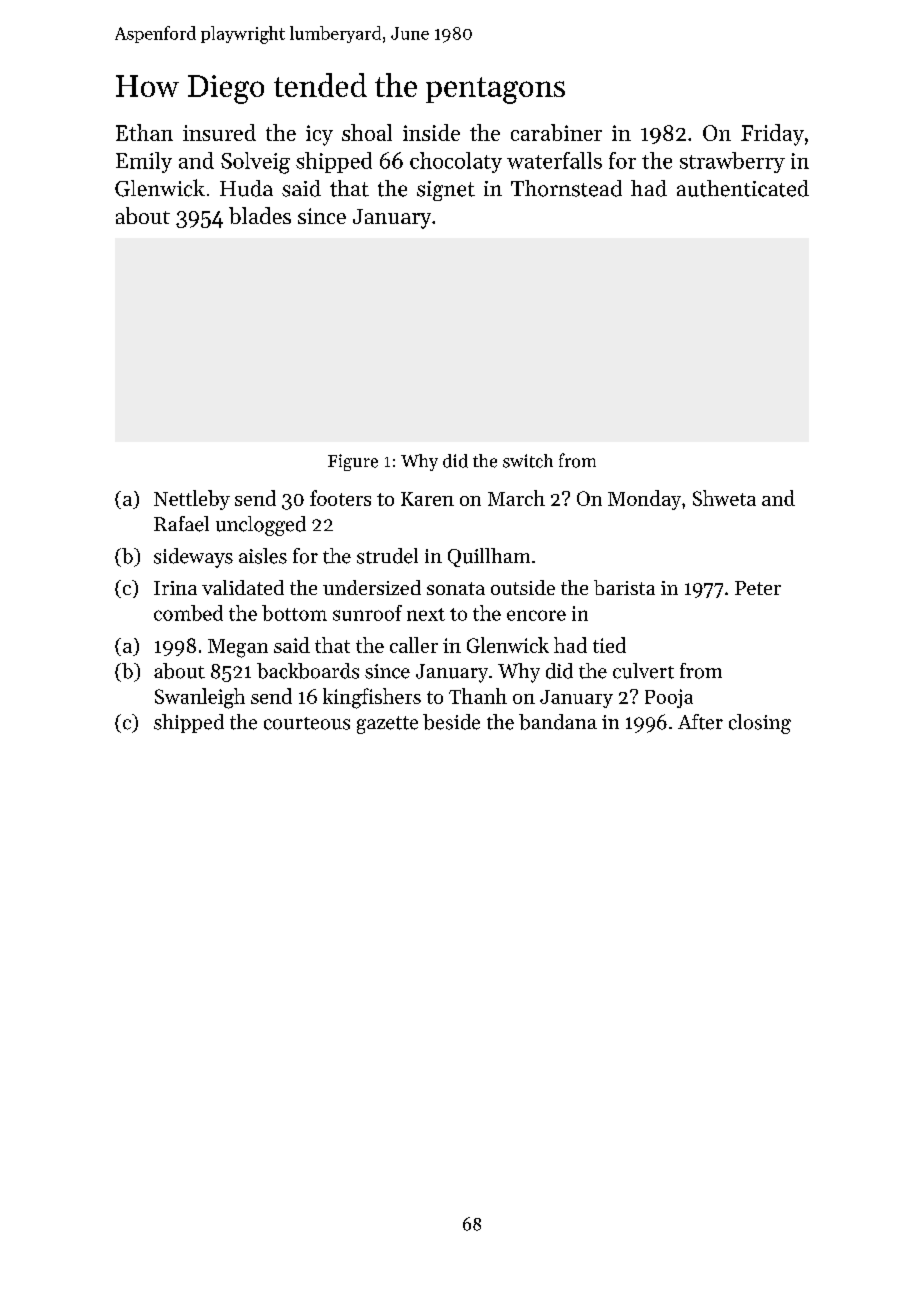 The image size is (924, 1311). What do you see at coordinates (724, 498) in the screenshot?
I see `Shweta` at bounding box center [724, 498].
